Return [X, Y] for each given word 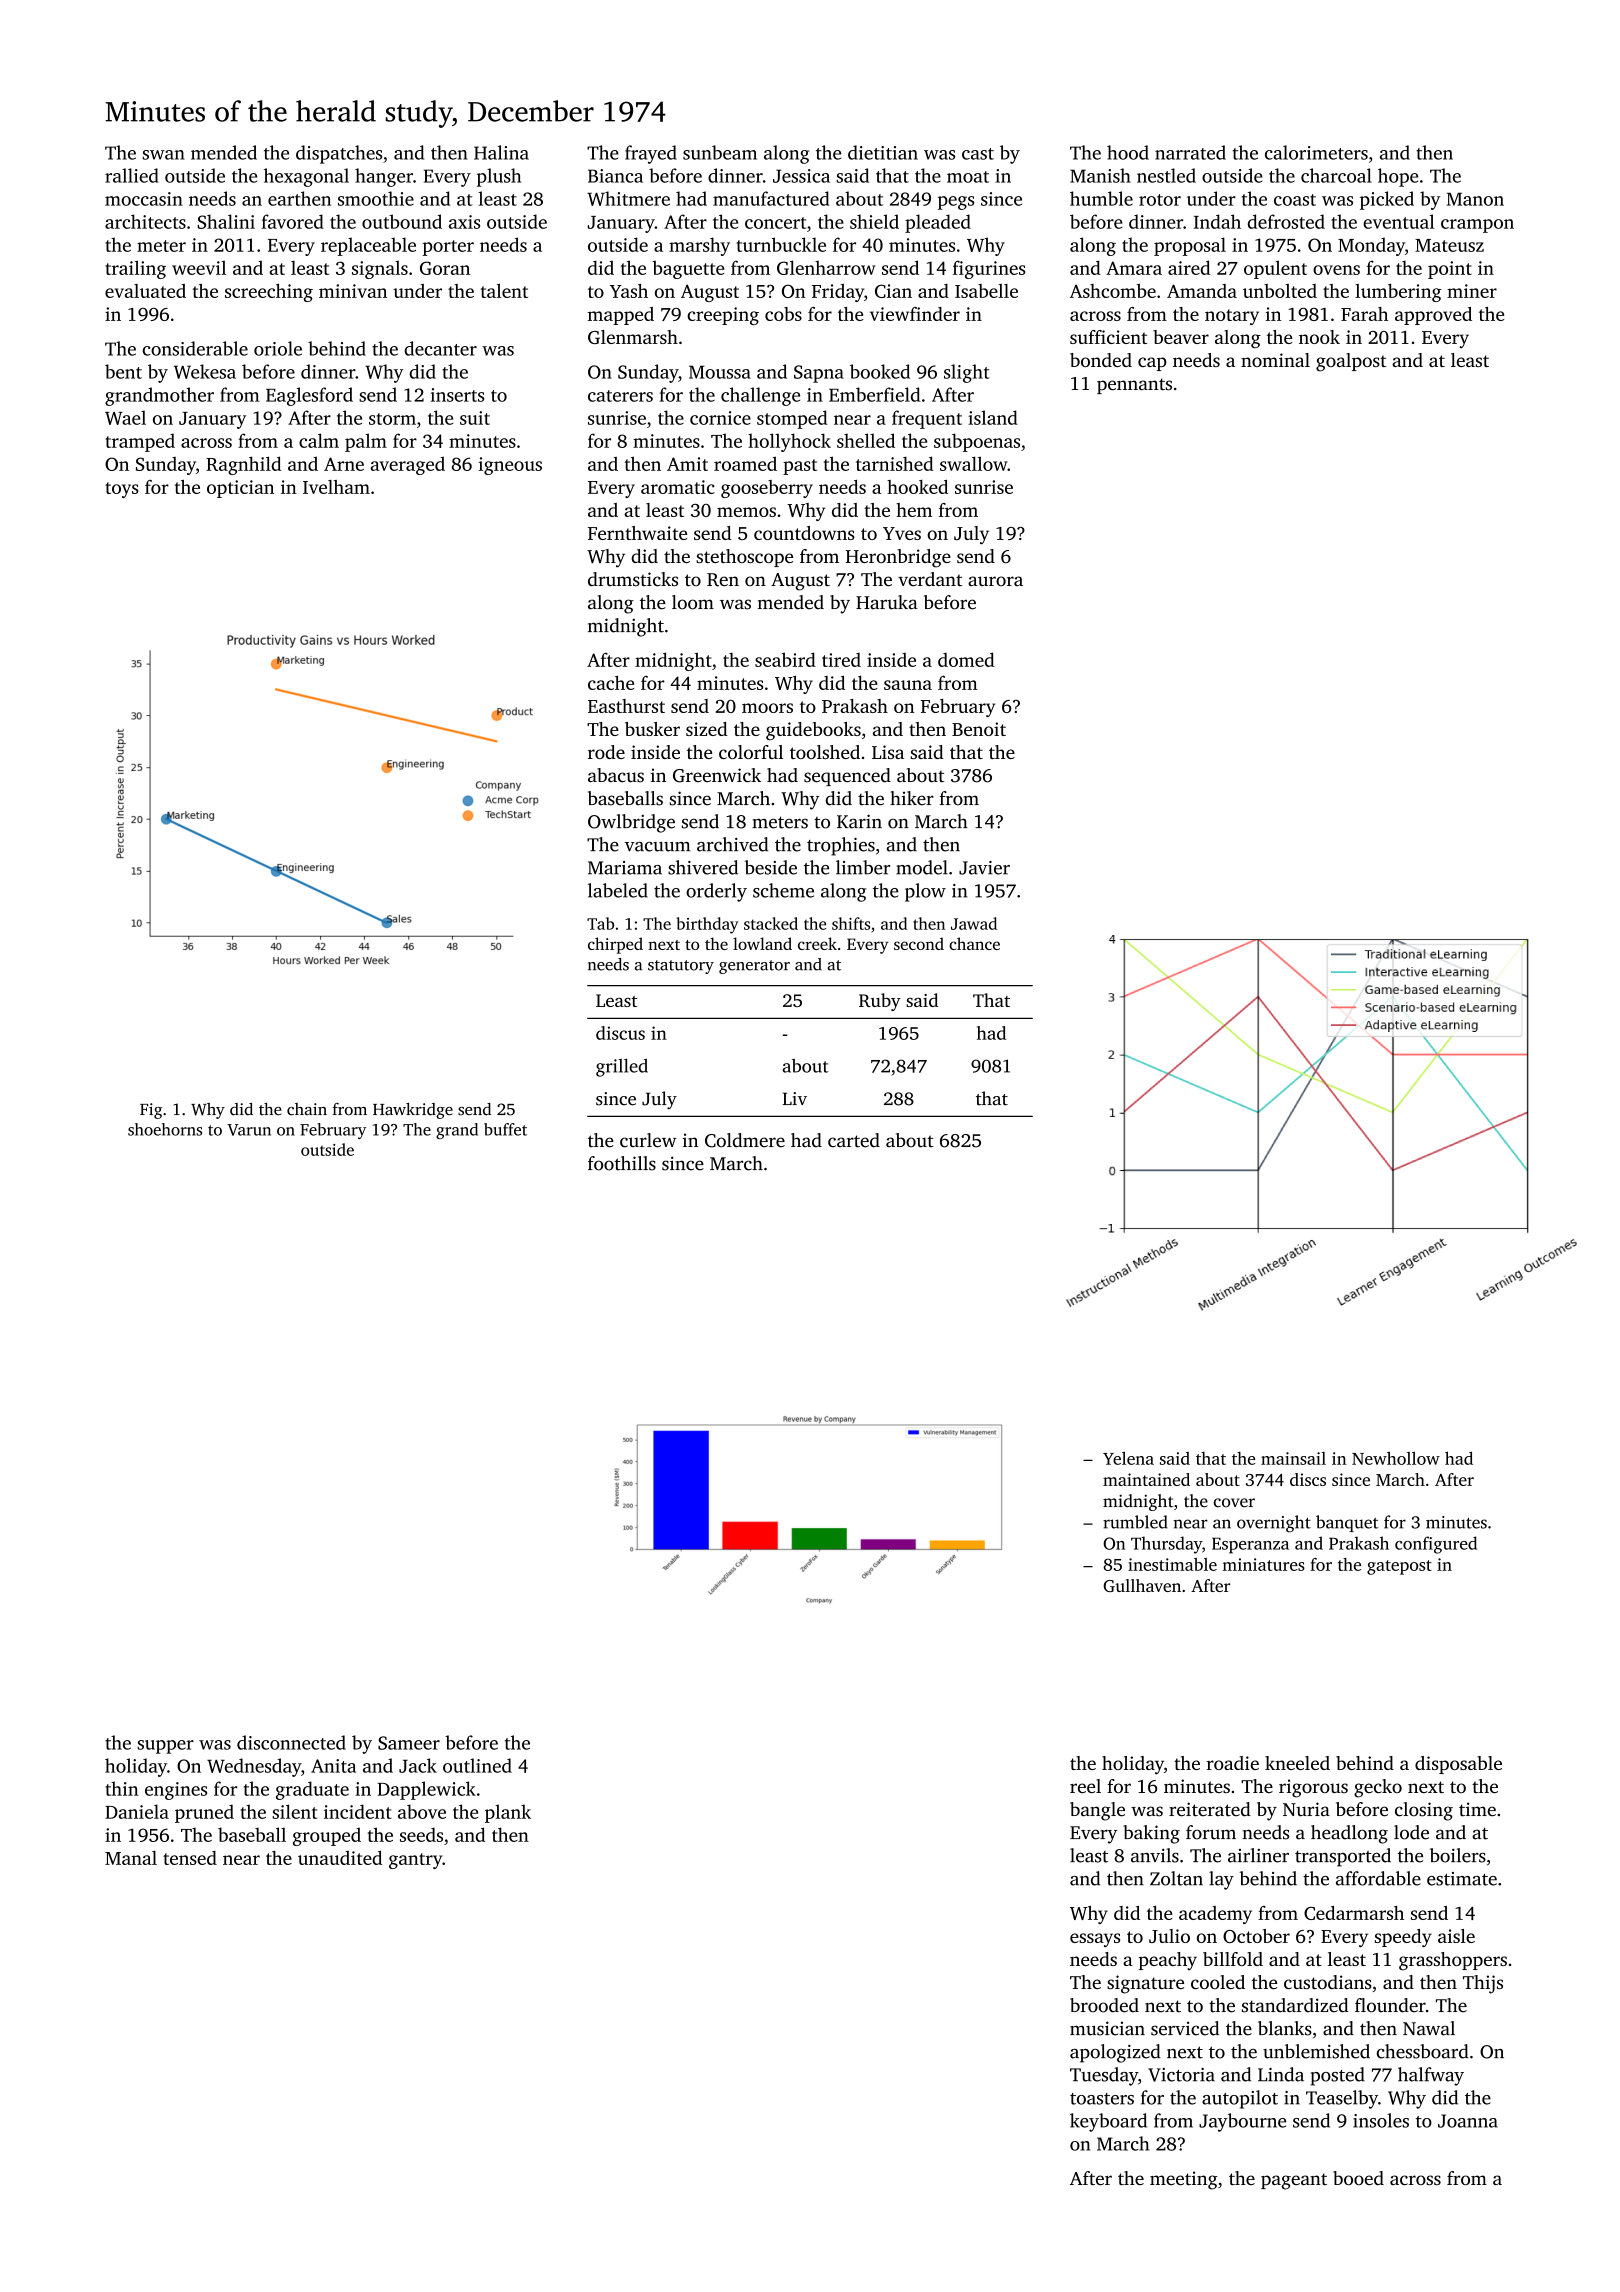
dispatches [339, 154]
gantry [416, 1861]
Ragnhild [243, 465]
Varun [249, 1130]
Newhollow [1396, 1458]
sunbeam [720, 152]
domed [966, 659]
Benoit [979, 729]
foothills [622, 1163]
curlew [648, 1140]
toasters [1102, 2099]
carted [854, 1140]
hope [1398, 177]
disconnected [291, 1742]
